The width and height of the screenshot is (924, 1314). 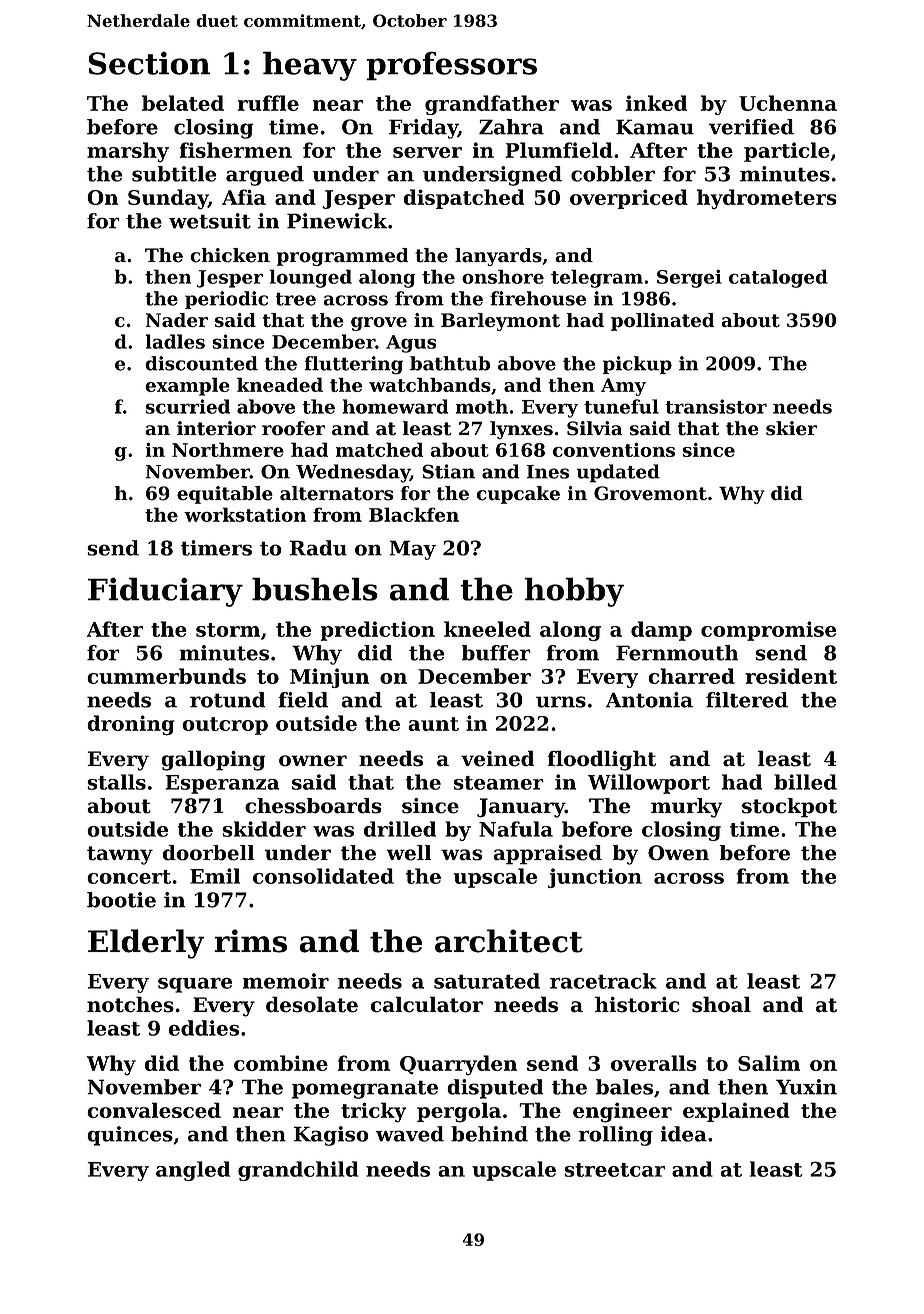 What do you see at coordinates (378, 631) in the screenshot?
I see `prediction` at bounding box center [378, 631].
